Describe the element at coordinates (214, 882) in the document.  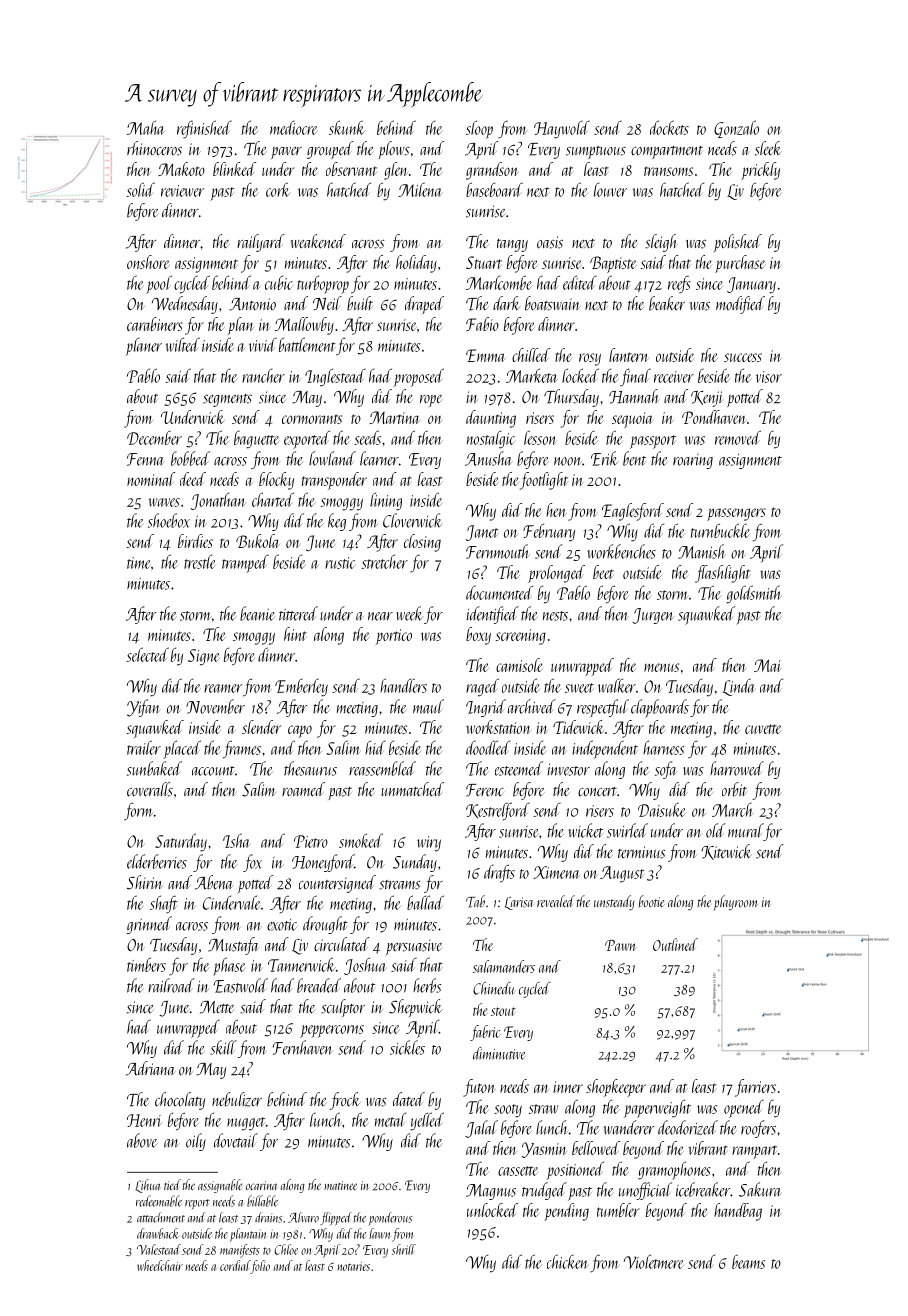
I see `Abena` at that location.
